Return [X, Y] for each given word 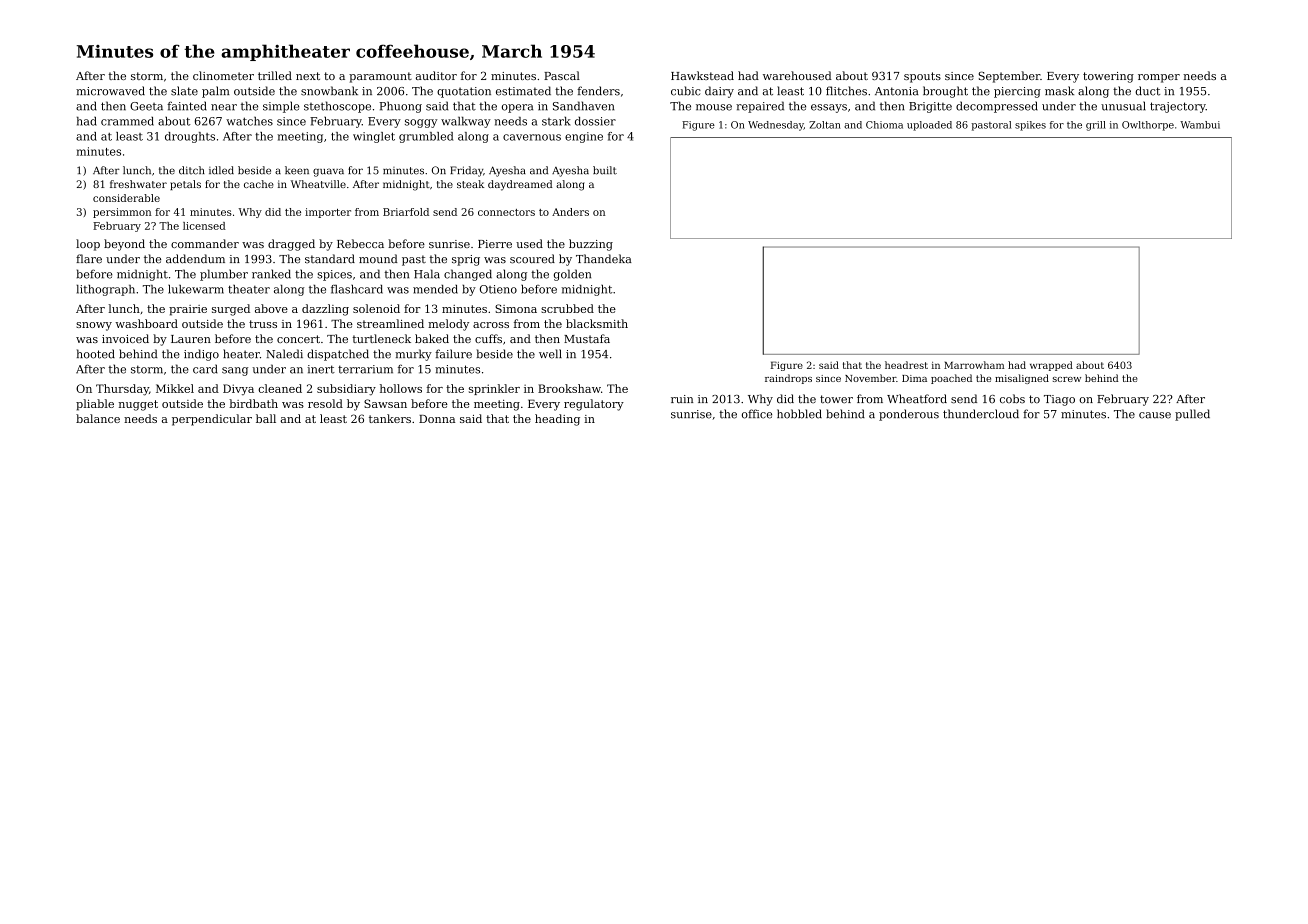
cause [1155, 415]
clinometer [223, 75]
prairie [188, 310]
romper [1159, 78]
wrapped [1051, 366]
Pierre [495, 244]
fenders [598, 91]
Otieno [498, 289]
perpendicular [212, 420]
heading [557, 420]
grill [1096, 126]
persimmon [122, 213]
